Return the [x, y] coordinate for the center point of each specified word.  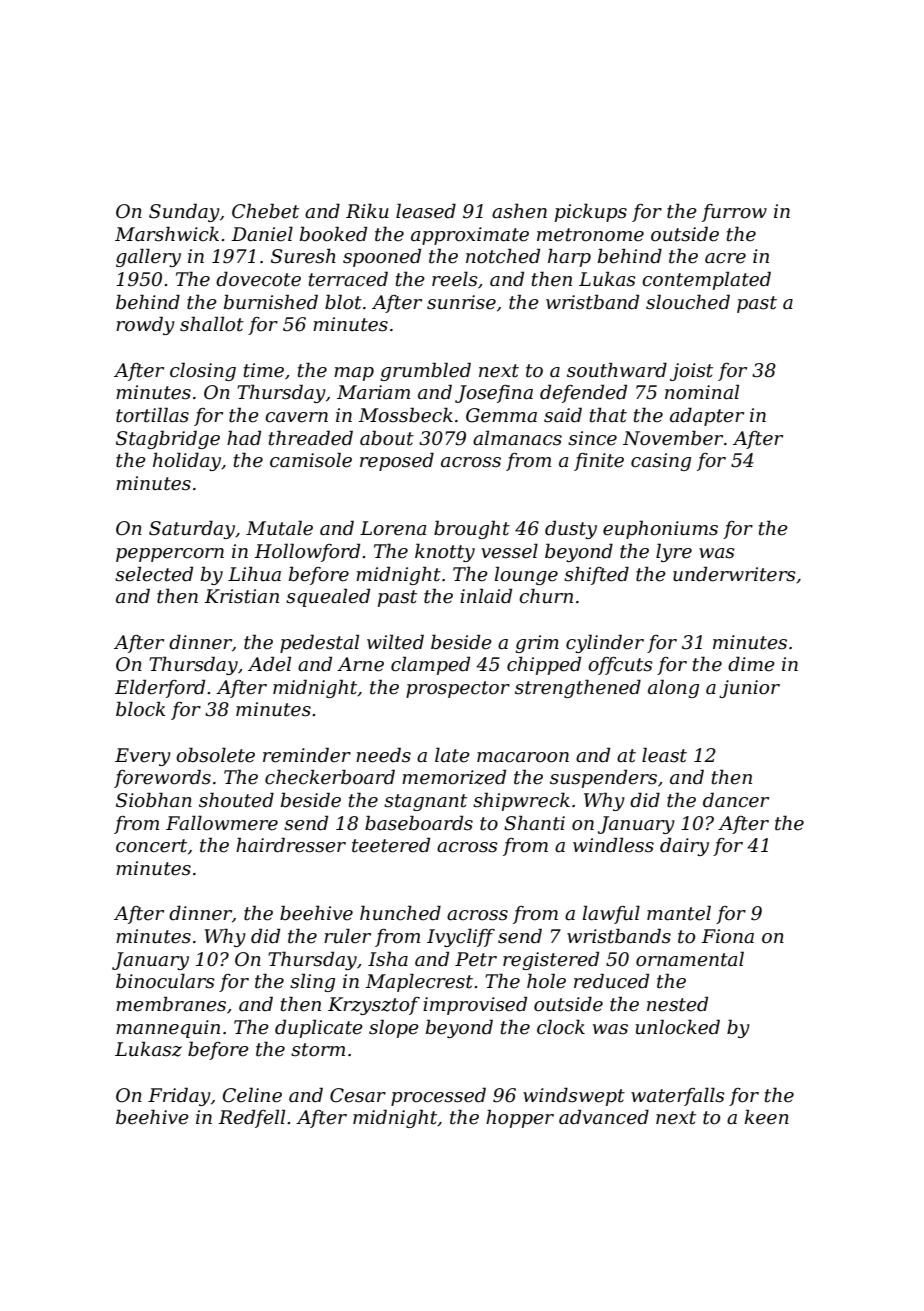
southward [617, 370]
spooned [382, 257]
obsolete [215, 755]
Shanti [534, 823]
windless [613, 845]
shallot [212, 324]
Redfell [251, 1118]
